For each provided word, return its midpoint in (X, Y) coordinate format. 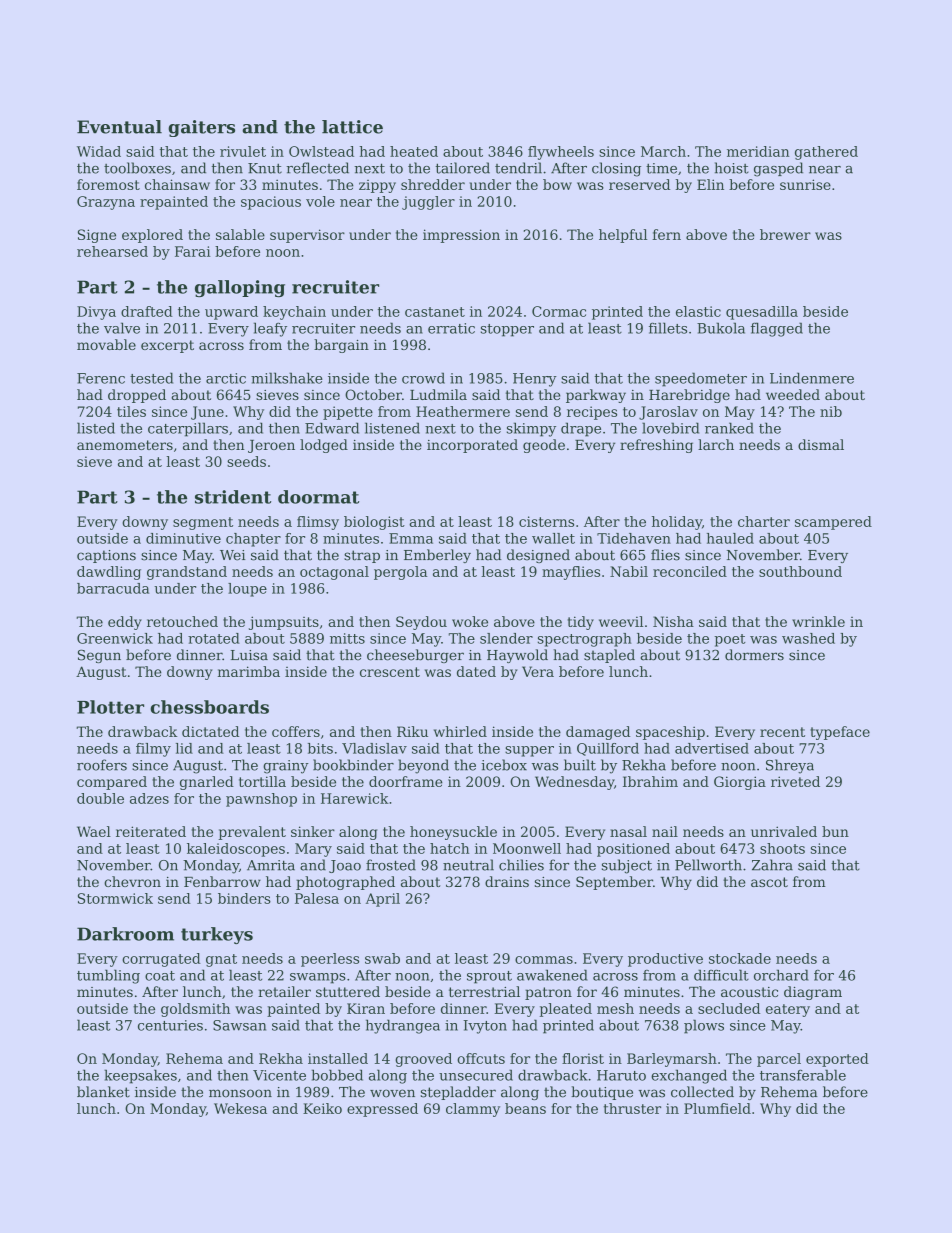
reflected (317, 168)
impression (461, 236)
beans (525, 1108)
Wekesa (240, 1108)
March (663, 151)
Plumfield (717, 1108)
